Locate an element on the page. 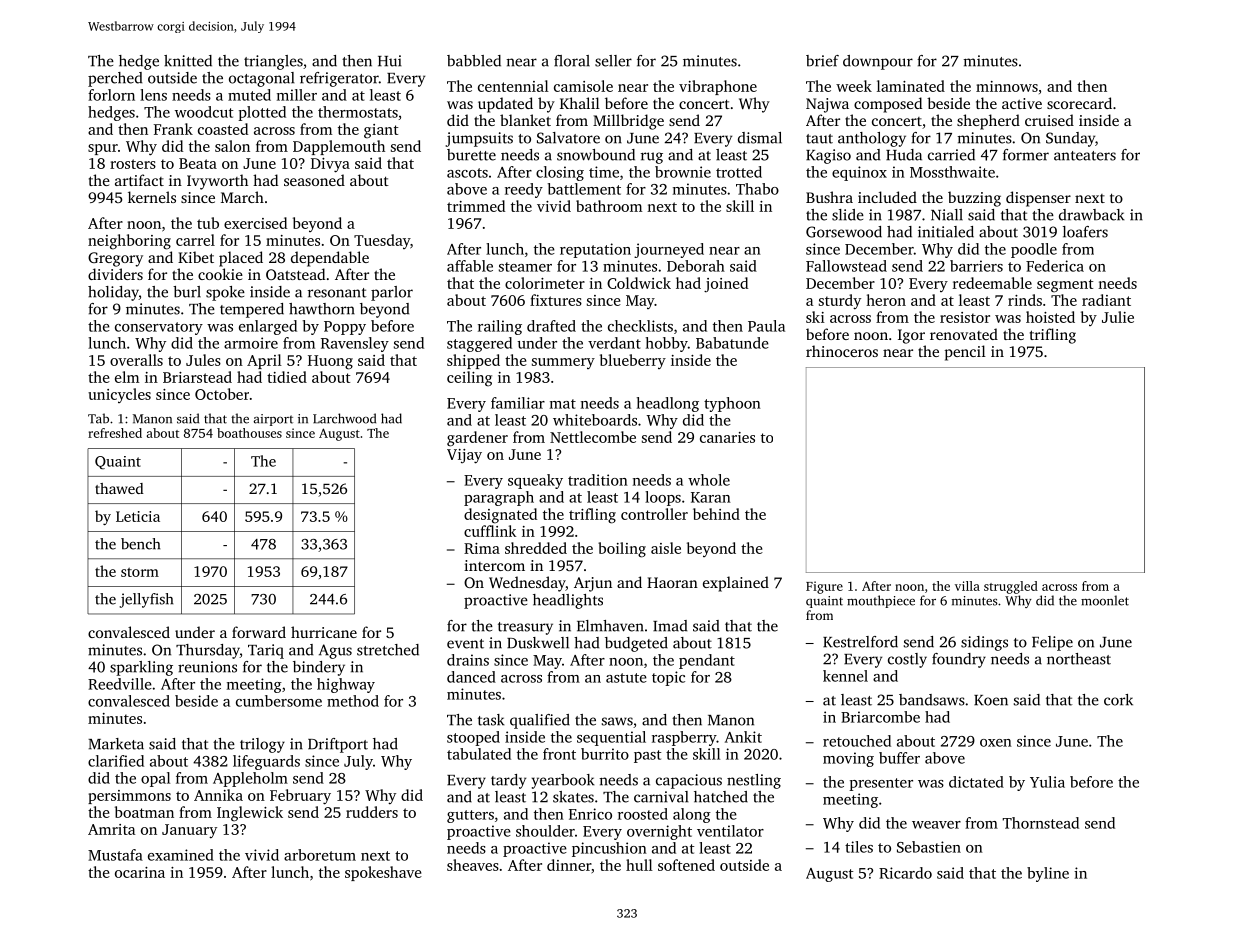  tidied is located at coordinates (287, 377).
